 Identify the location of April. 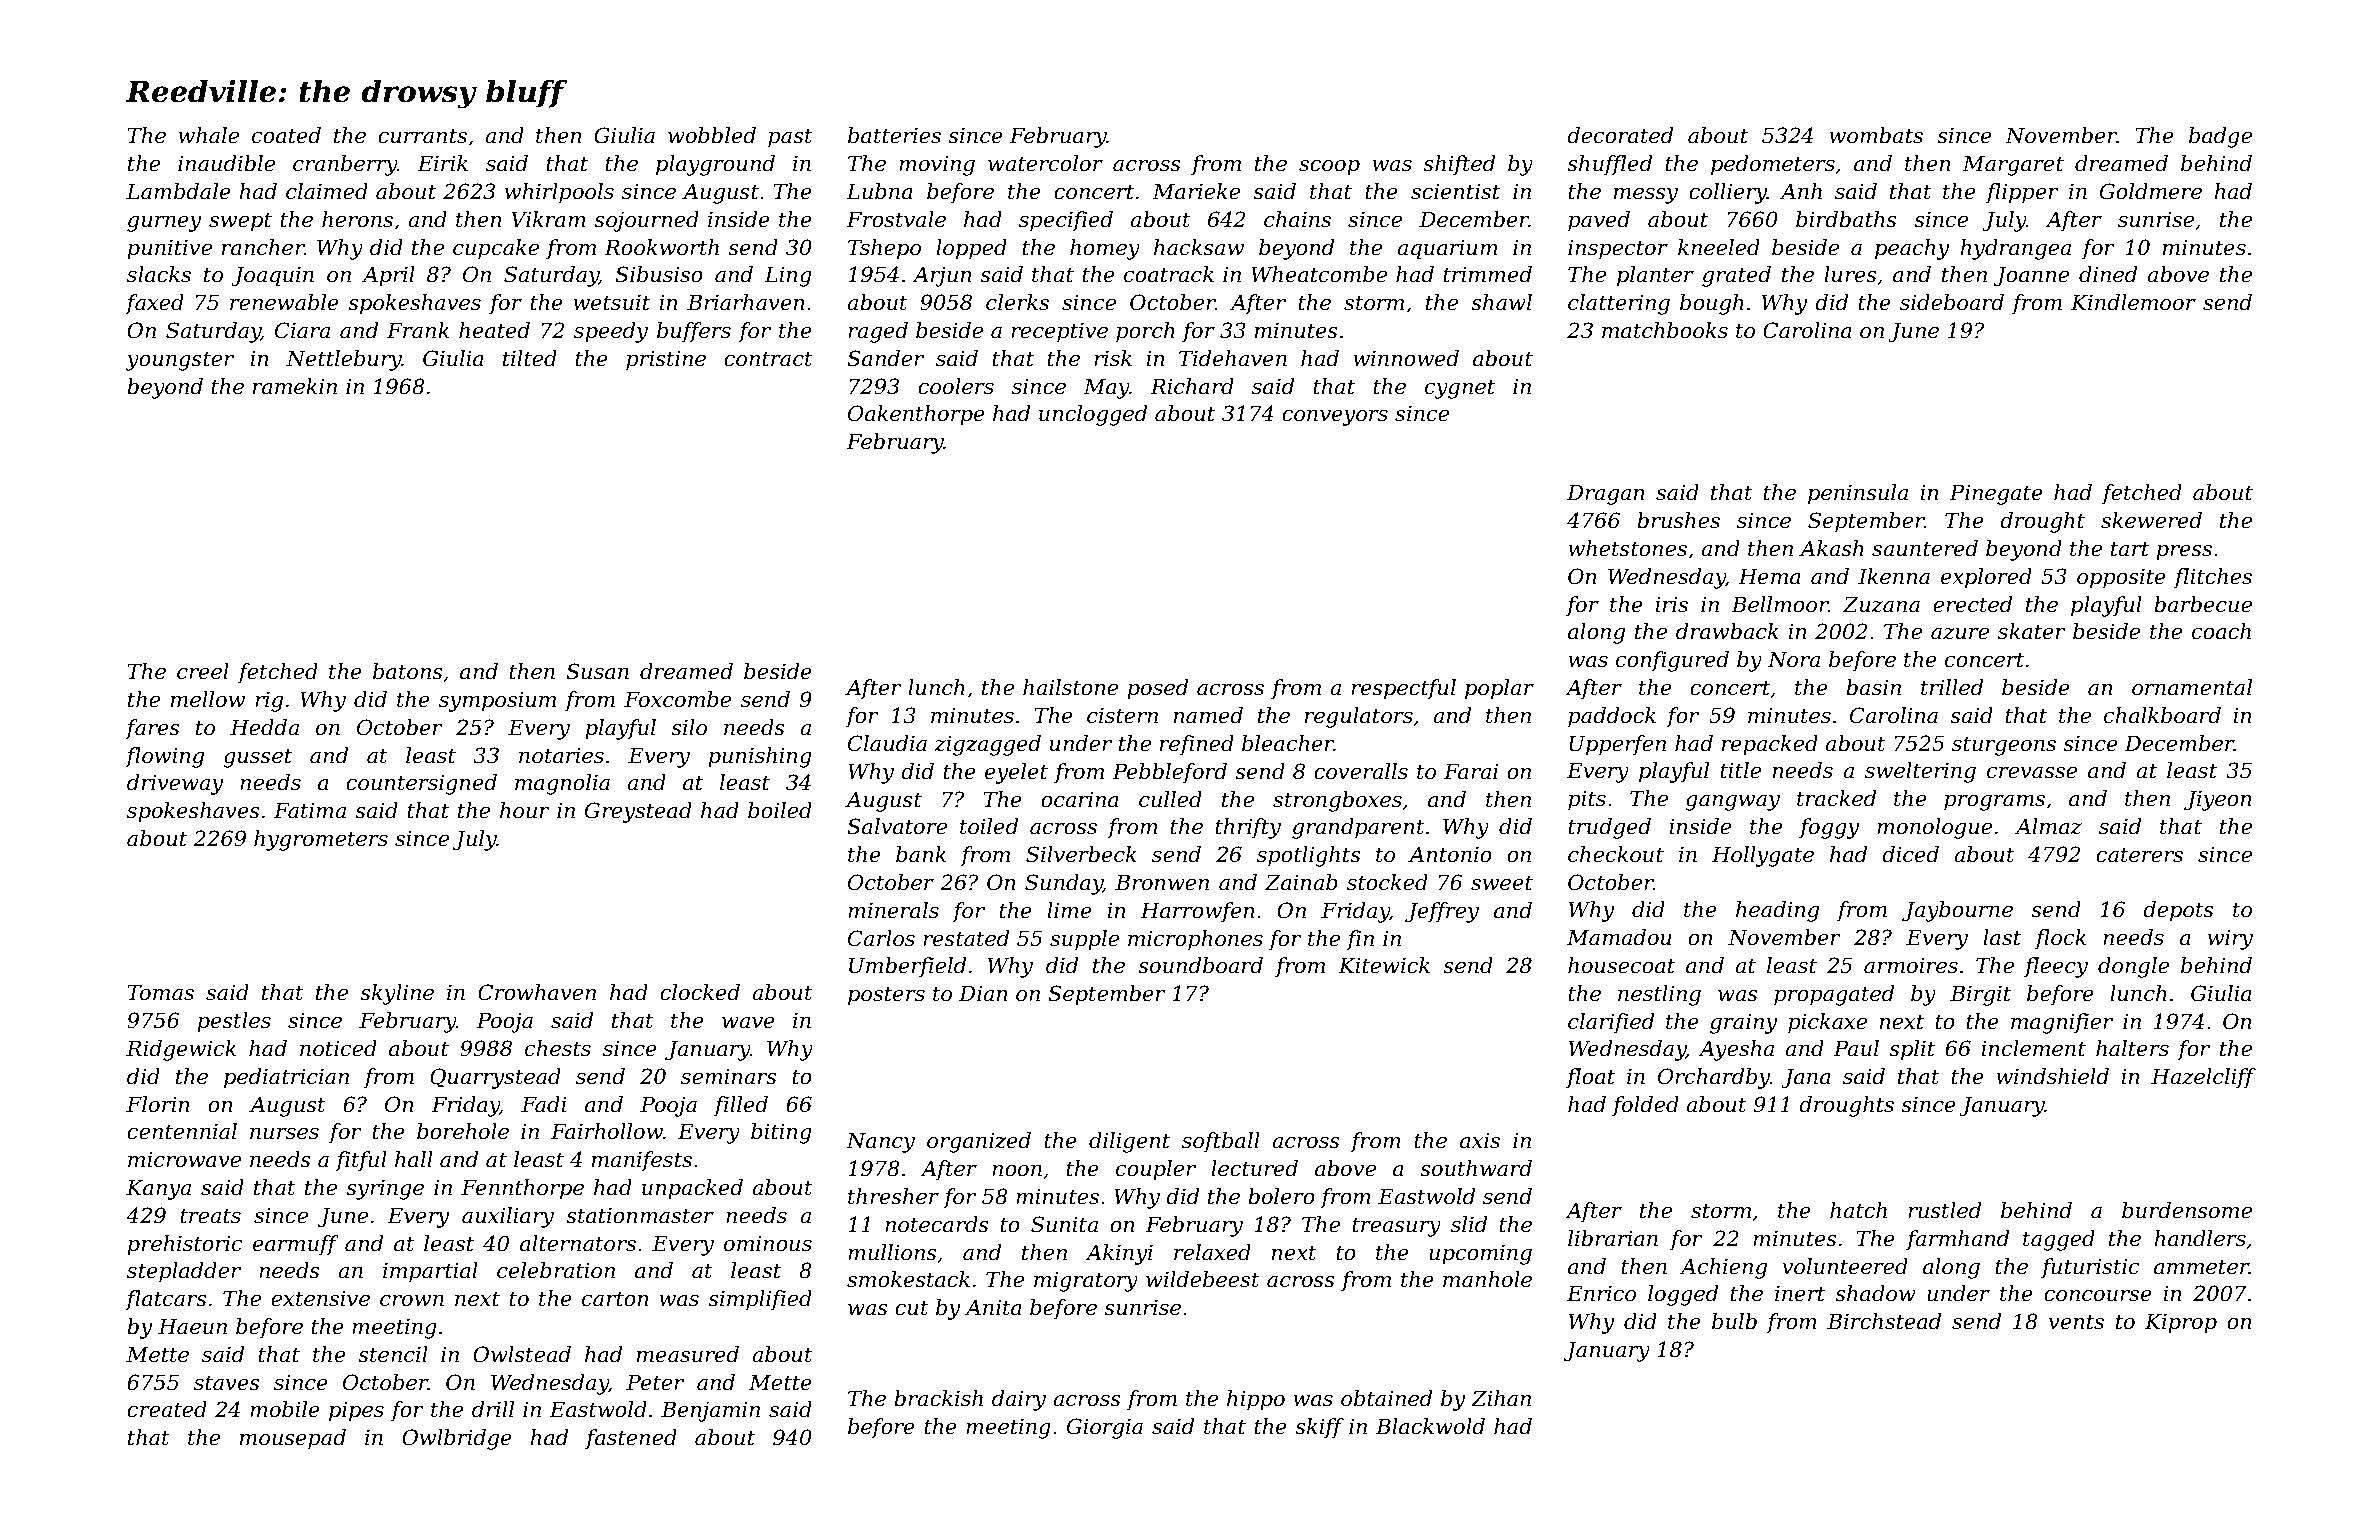
(388, 276).
